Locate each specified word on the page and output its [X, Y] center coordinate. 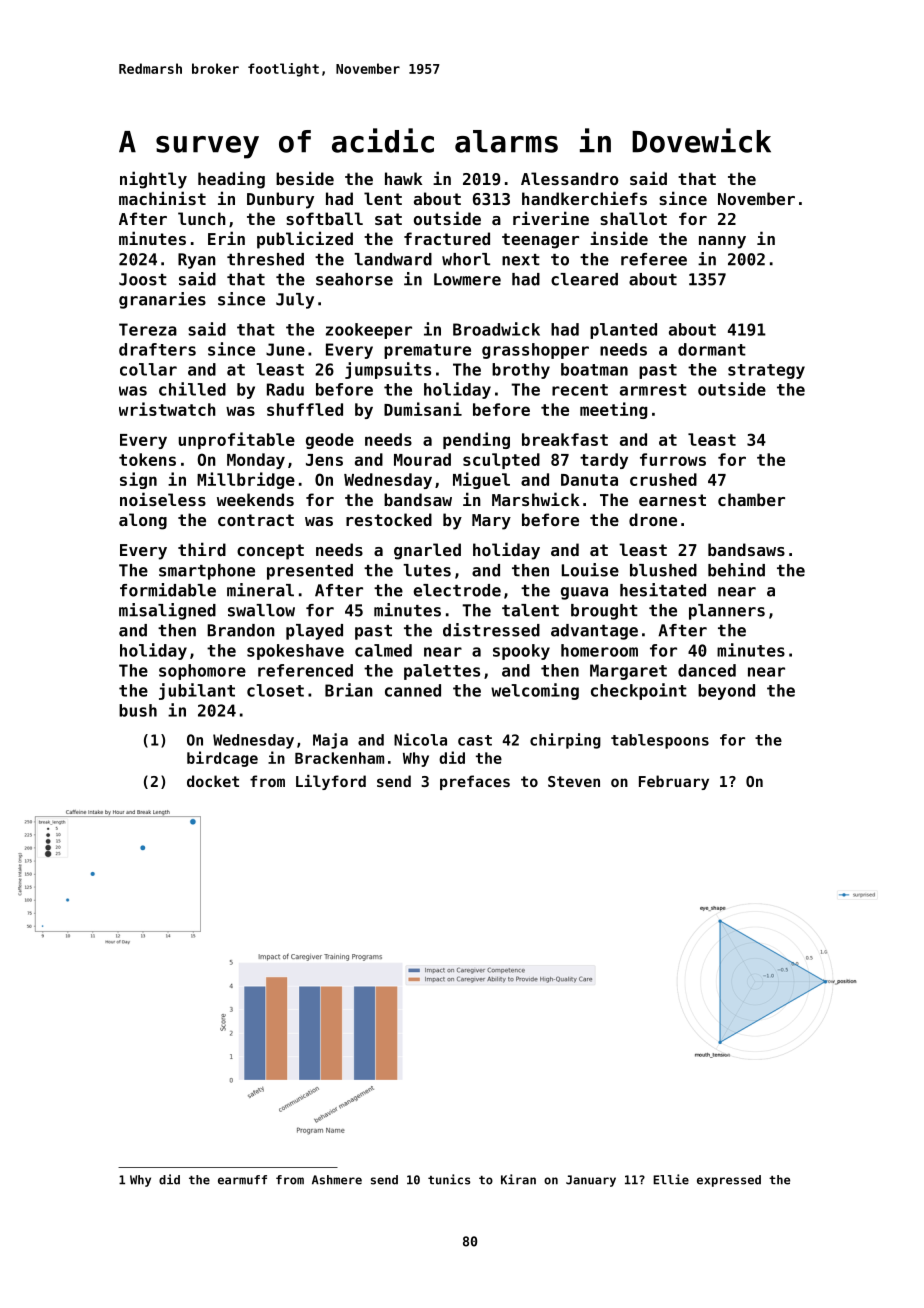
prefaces [475, 782]
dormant [712, 349]
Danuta [589, 480]
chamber [751, 499]
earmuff [242, 1180]
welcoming [535, 691]
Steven [574, 781]
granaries [162, 300]
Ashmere [337, 1180]
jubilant [197, 691]
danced [707, 670]
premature [427, 351]
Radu [285, 389]
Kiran [518, 1179]
